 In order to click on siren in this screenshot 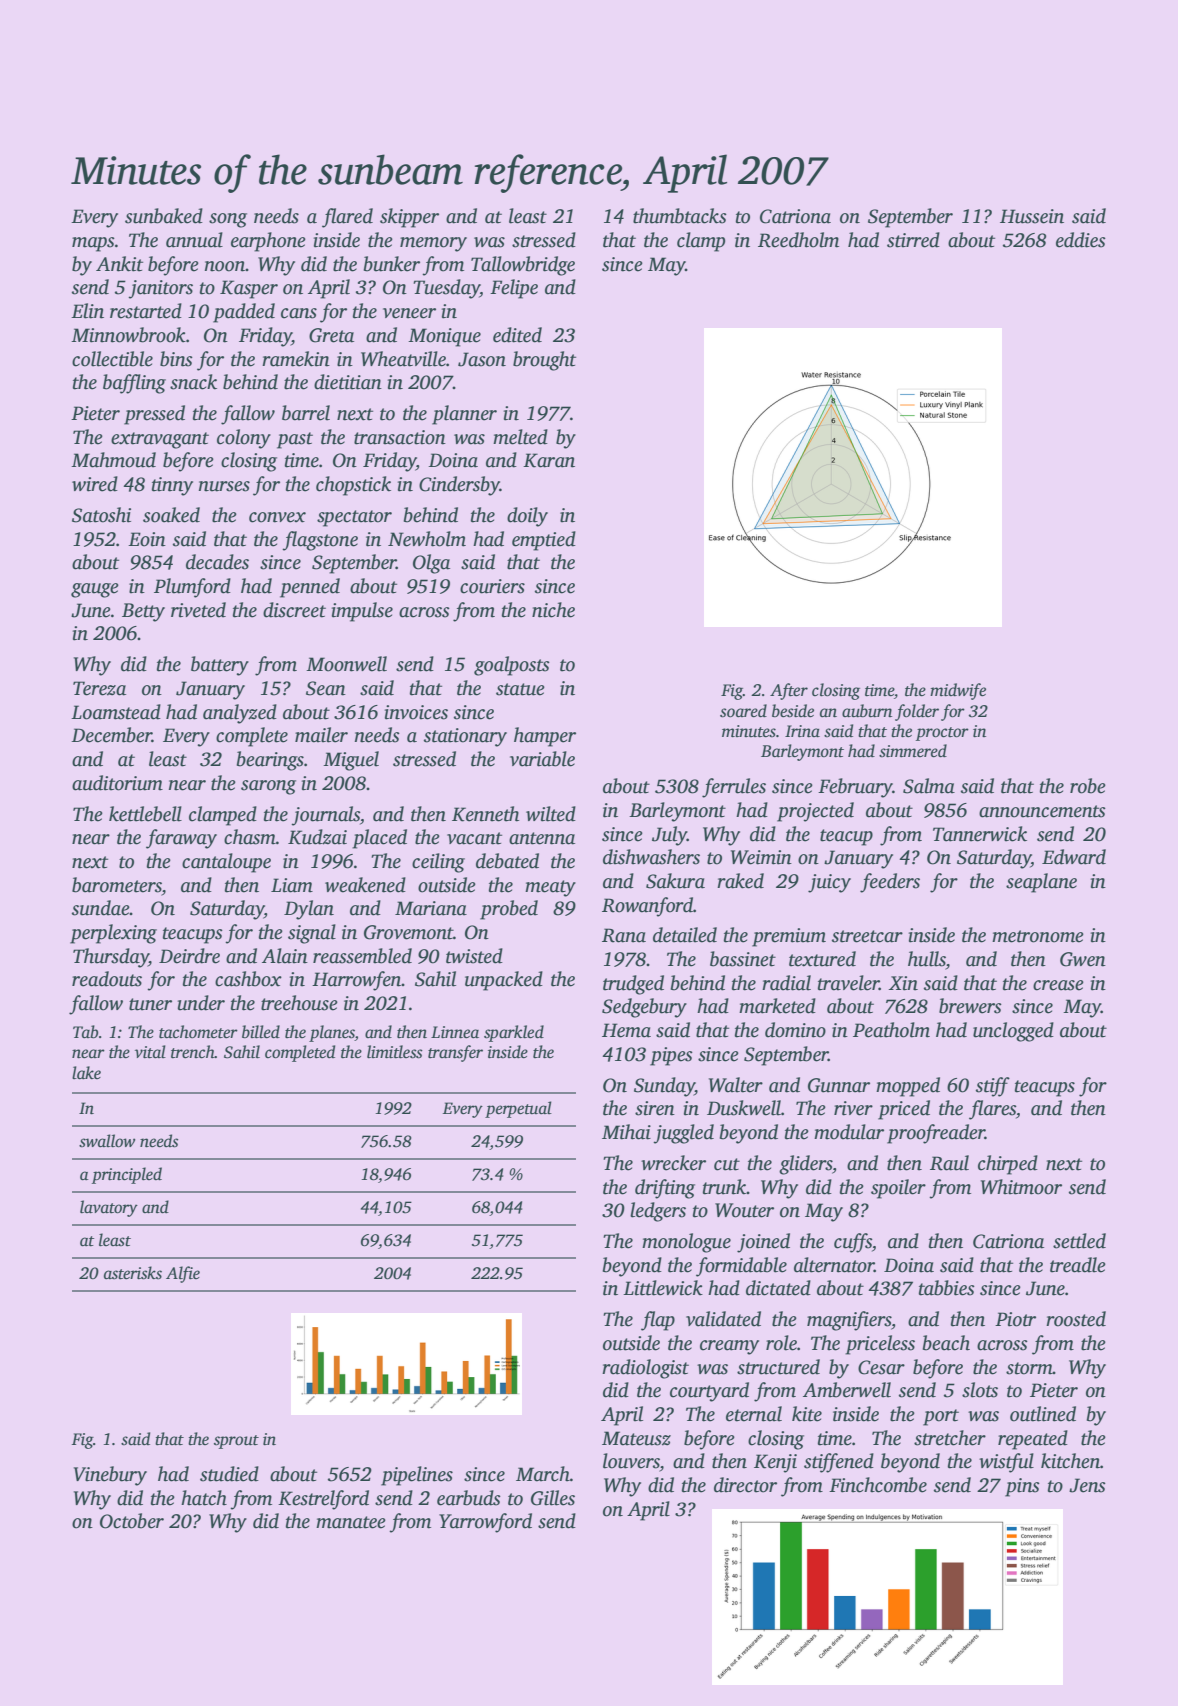, I will do `click(655, 1108)`.
